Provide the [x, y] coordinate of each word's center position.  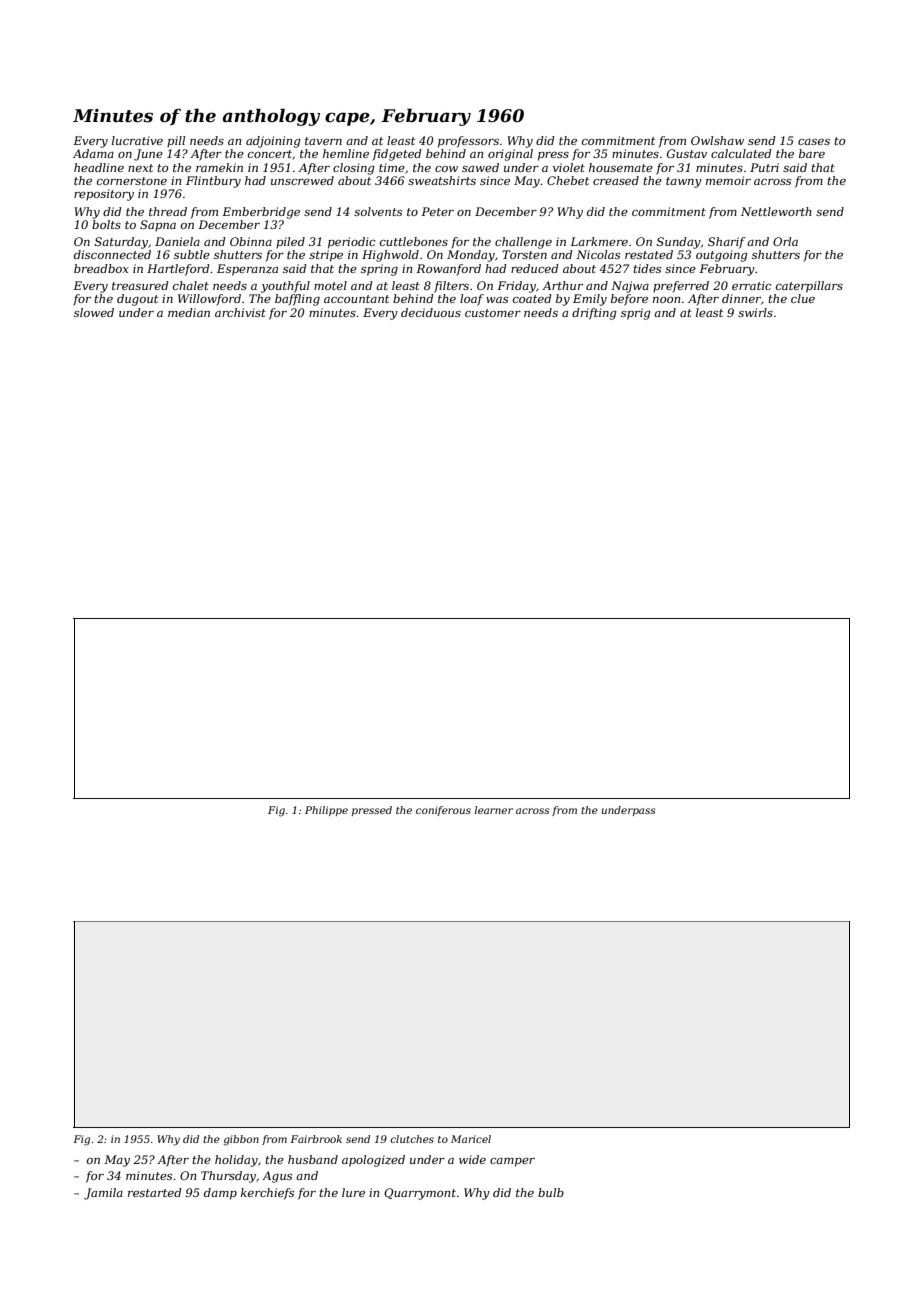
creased [616, 180]
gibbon [241, 1140]
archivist [240, 312]
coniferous [443, 811]
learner [494, 810]
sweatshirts [442, 180]
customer [493, 313]
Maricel [471, 1139]
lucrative [137, 140]
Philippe [326, 811]
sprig [636, 314]
